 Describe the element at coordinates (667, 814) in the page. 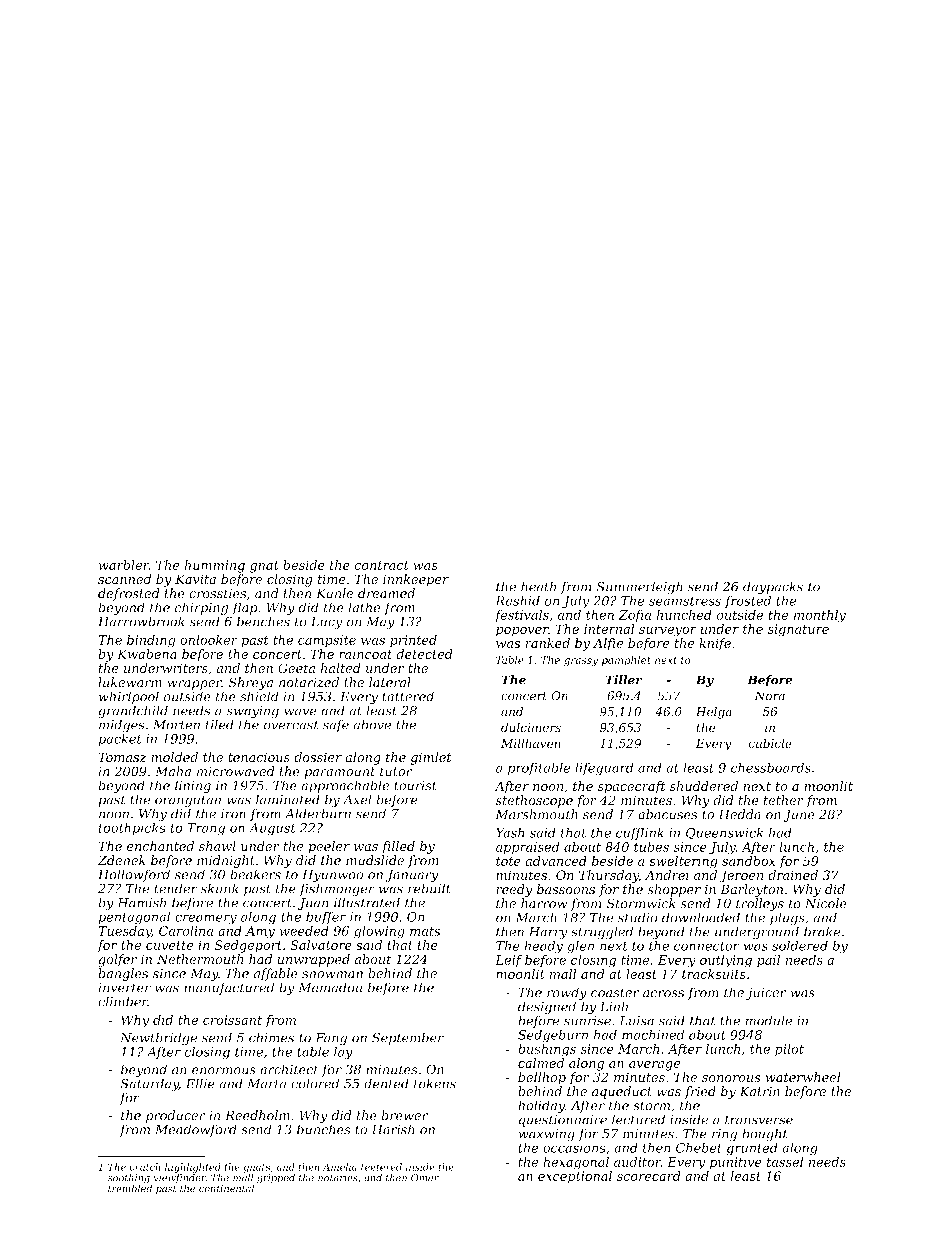

I see `abacuses` at that location.
